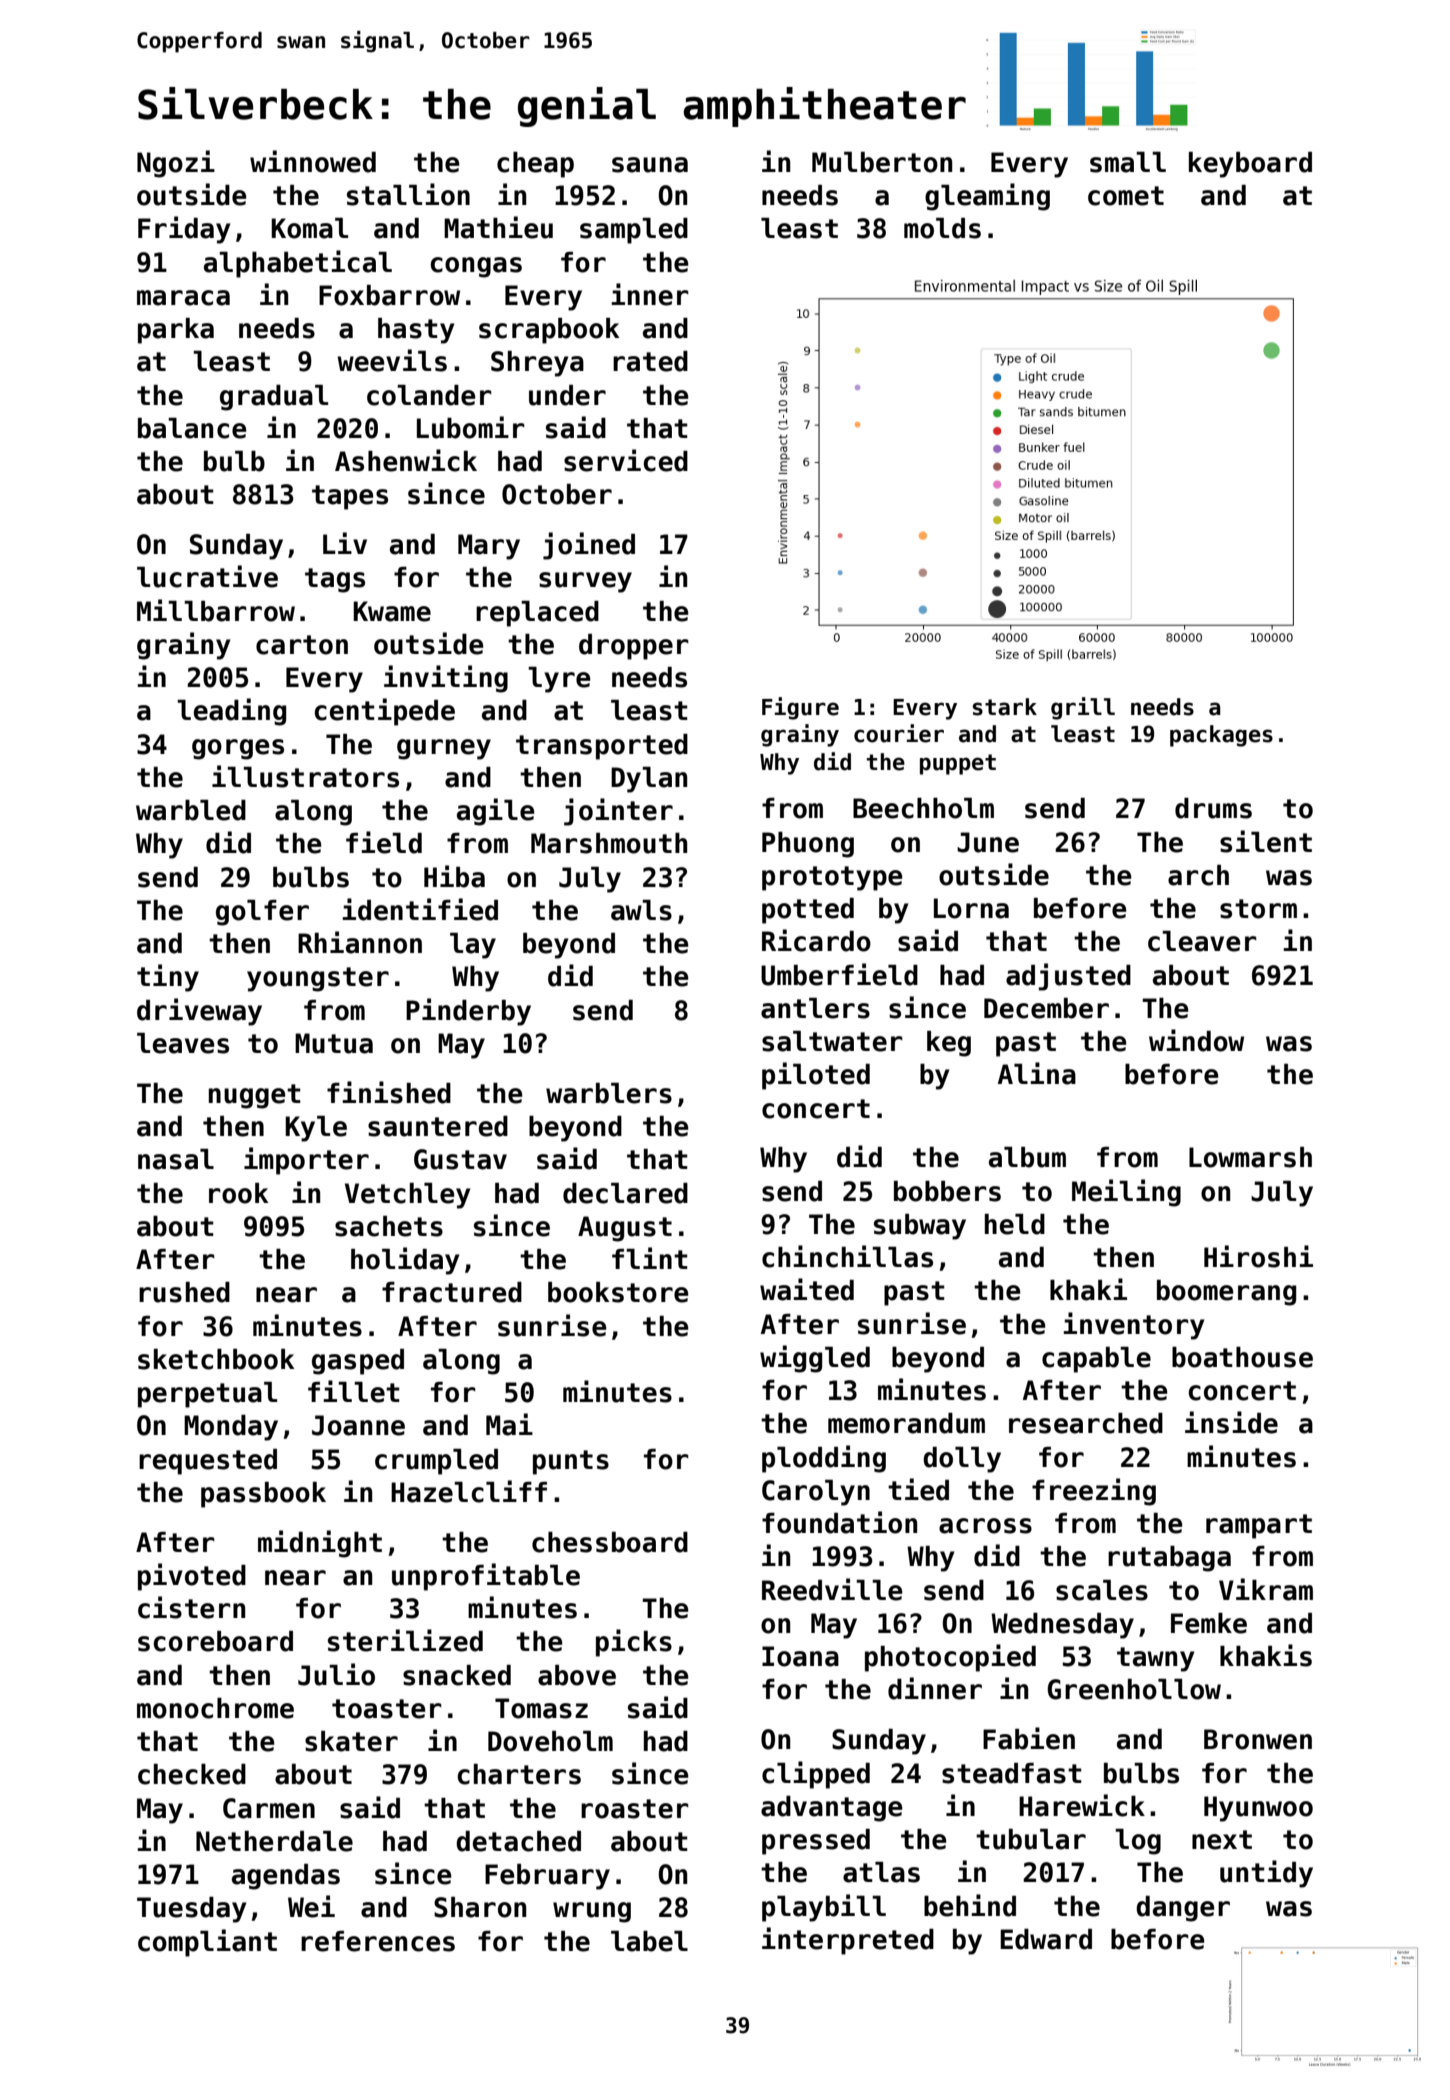 This image has width=1450, height=2100. Describe the element at coordinates (942, 228) in the image. I see `molds` at that location.
